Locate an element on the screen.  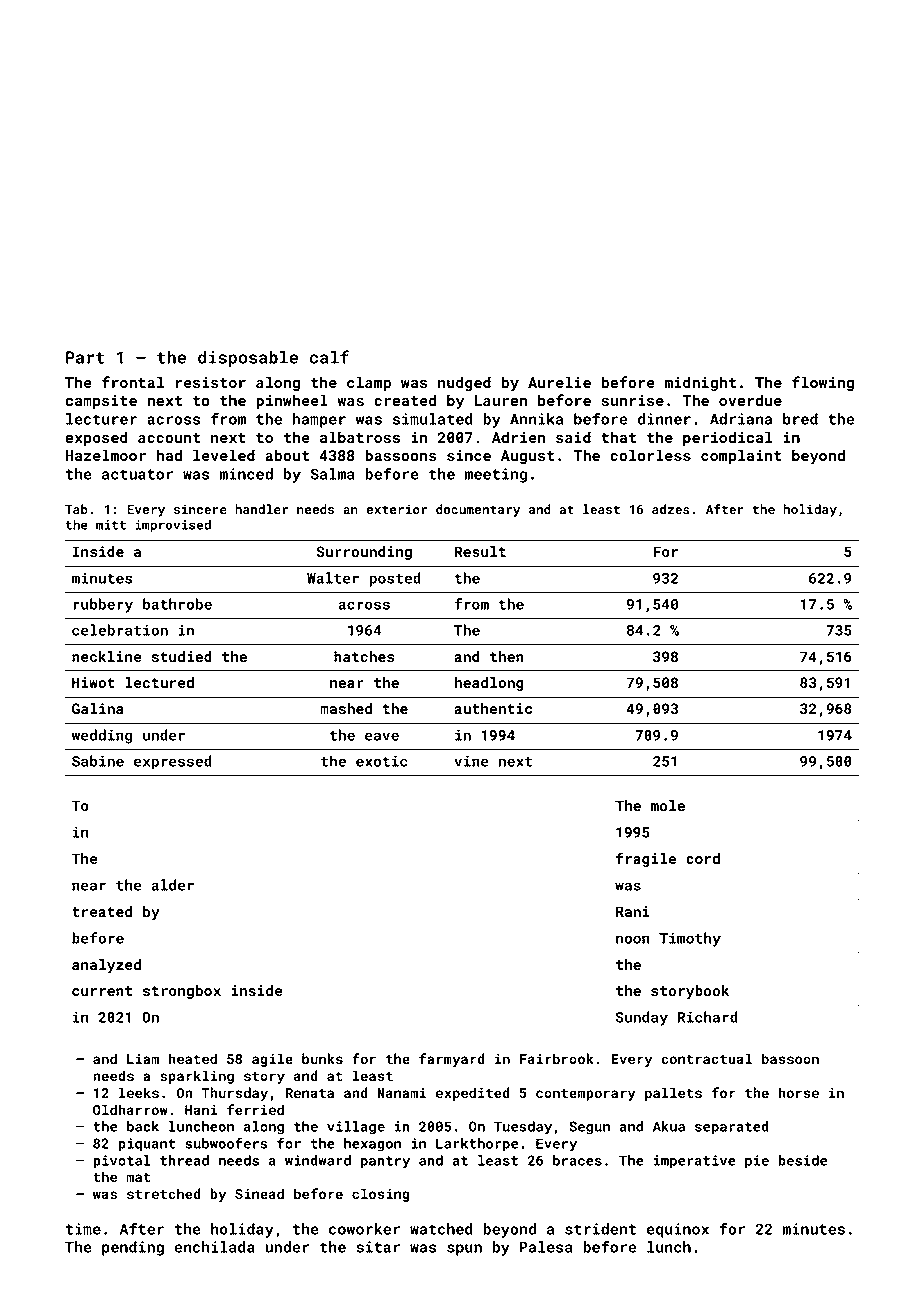
Timothy is located at coordinates (690, 939).
